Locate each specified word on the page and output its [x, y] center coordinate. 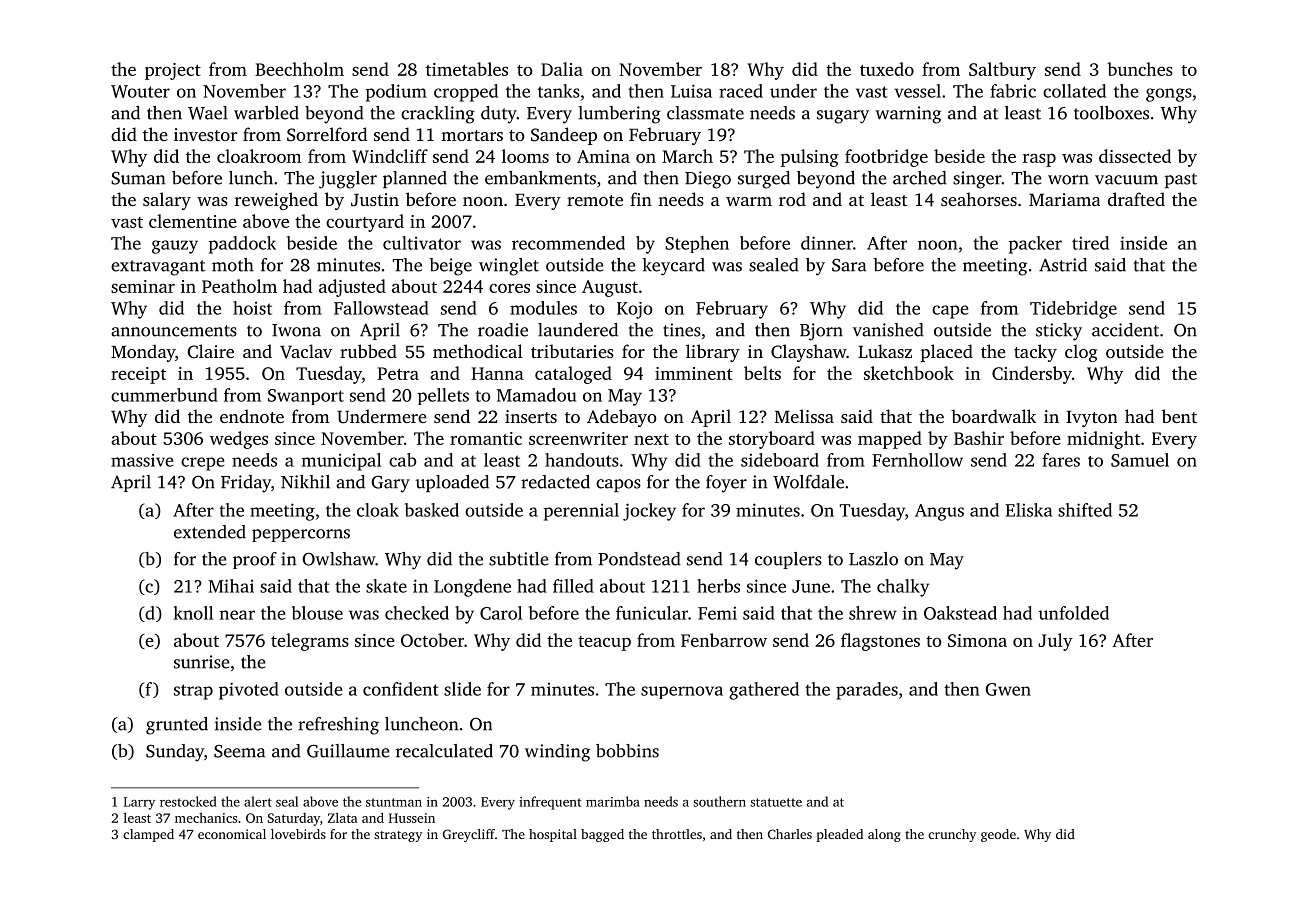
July [1055, 642]
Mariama [1064, 199]
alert [258, 801]
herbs [718, 586]
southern [719, 801]
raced [741, 91]
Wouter [140, 91]
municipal [341, 462]
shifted [1085, 510]
